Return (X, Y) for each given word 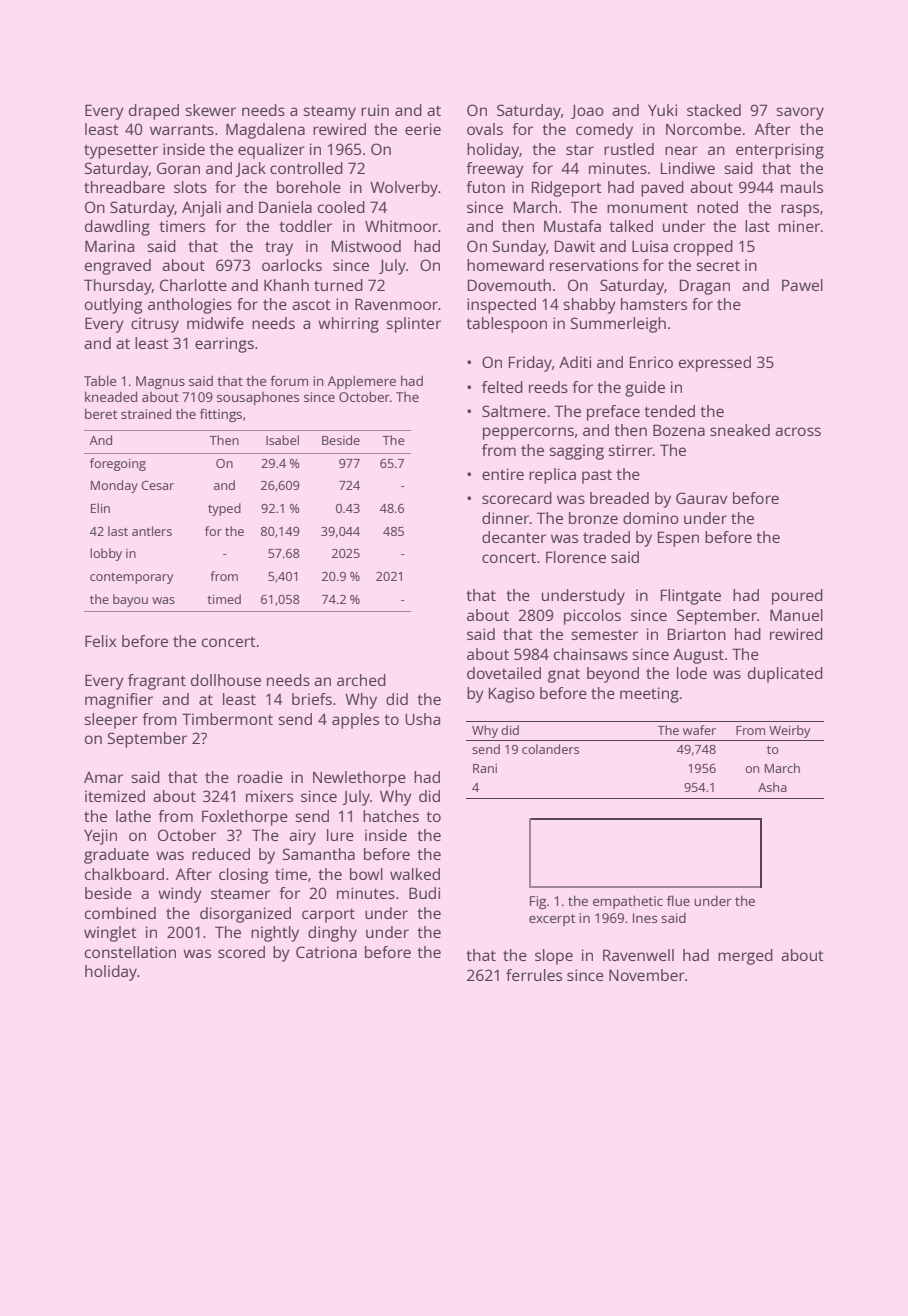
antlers (152, 531)
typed (224, 509)
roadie (260, 777)
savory (800, 113)
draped (154, 112)
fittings (221, 415)
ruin (375, 110)
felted (502, 387)
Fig (538, 902)
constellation (130, 952)
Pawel (802, 285)
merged (745, 957)
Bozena (679, 430)
